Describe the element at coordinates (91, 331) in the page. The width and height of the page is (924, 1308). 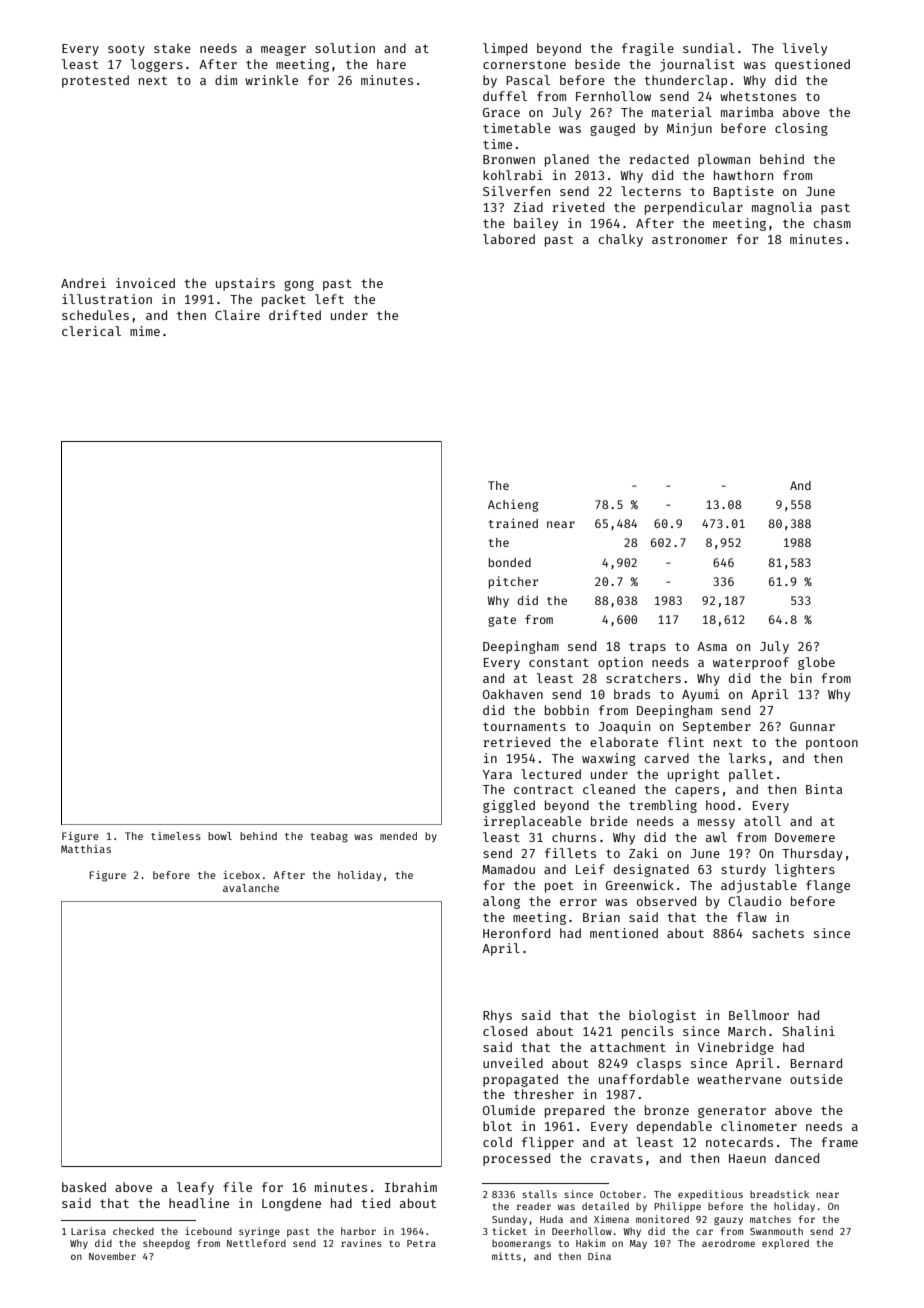
I see `clerical` at that location.
